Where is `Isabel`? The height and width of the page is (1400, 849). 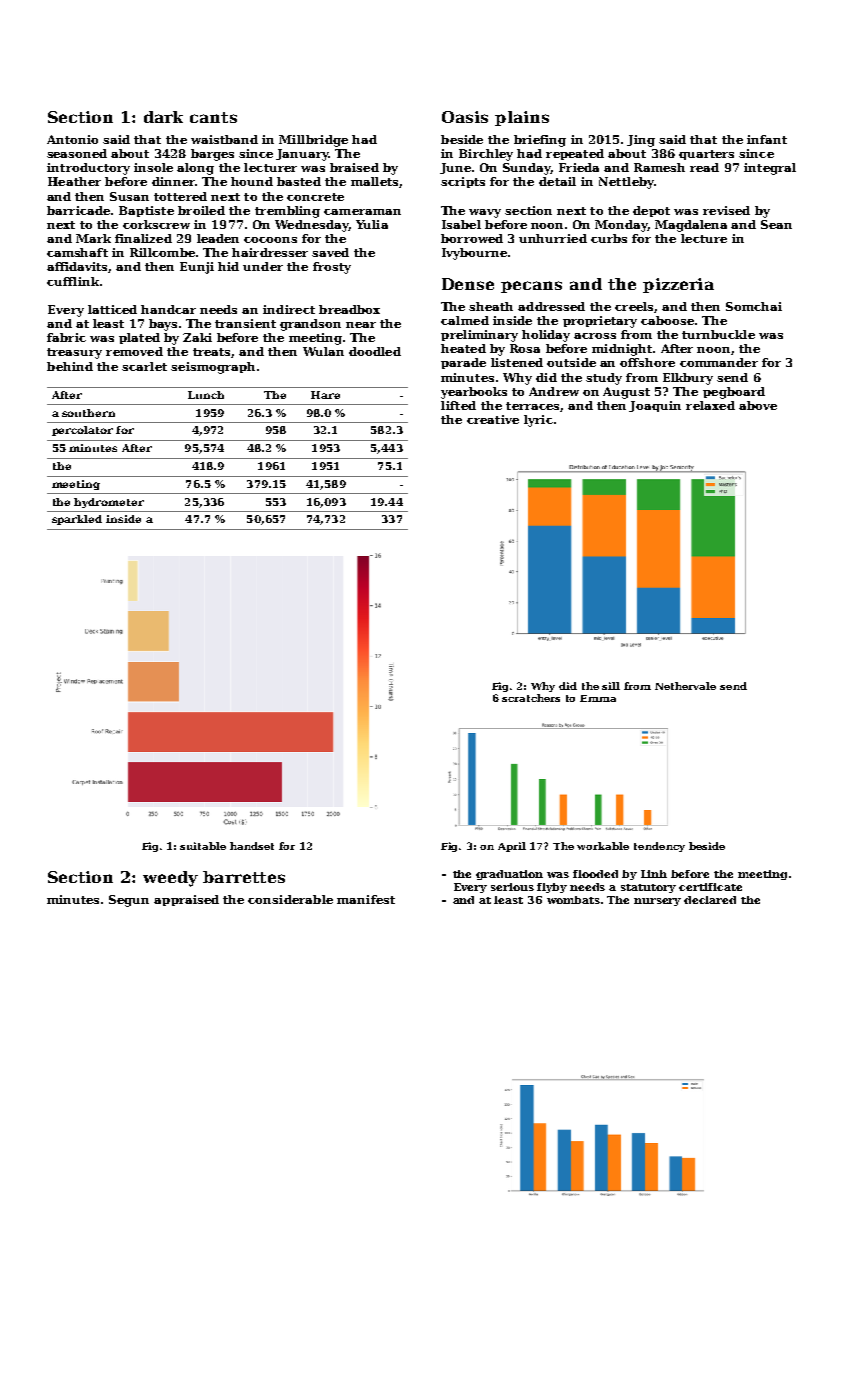 Isabel is located at coordinates (461, 224).
